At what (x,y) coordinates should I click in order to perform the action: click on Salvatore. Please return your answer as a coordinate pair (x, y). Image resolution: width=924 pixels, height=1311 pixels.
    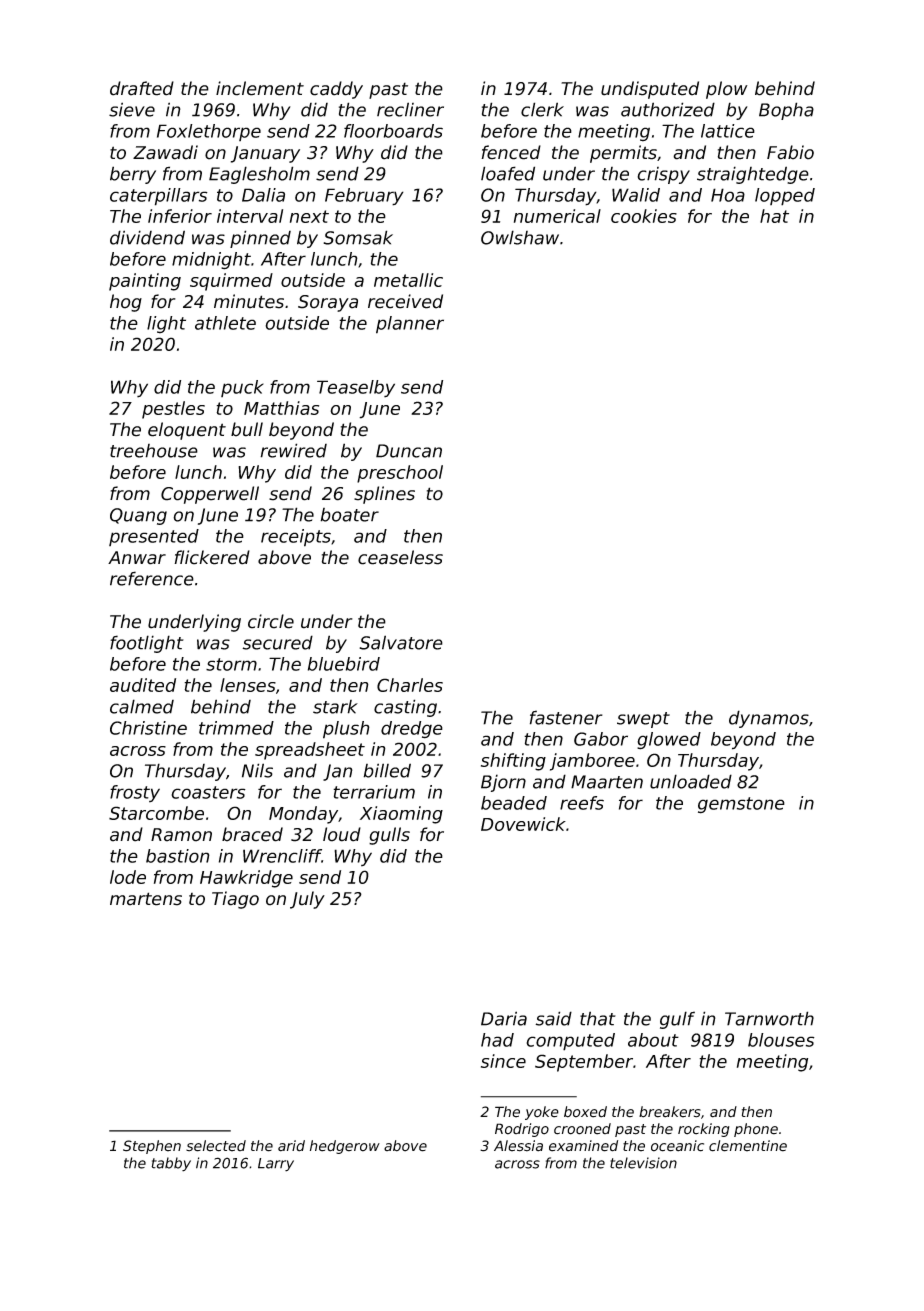
    Looking at the image, I should click on (401, 642).
